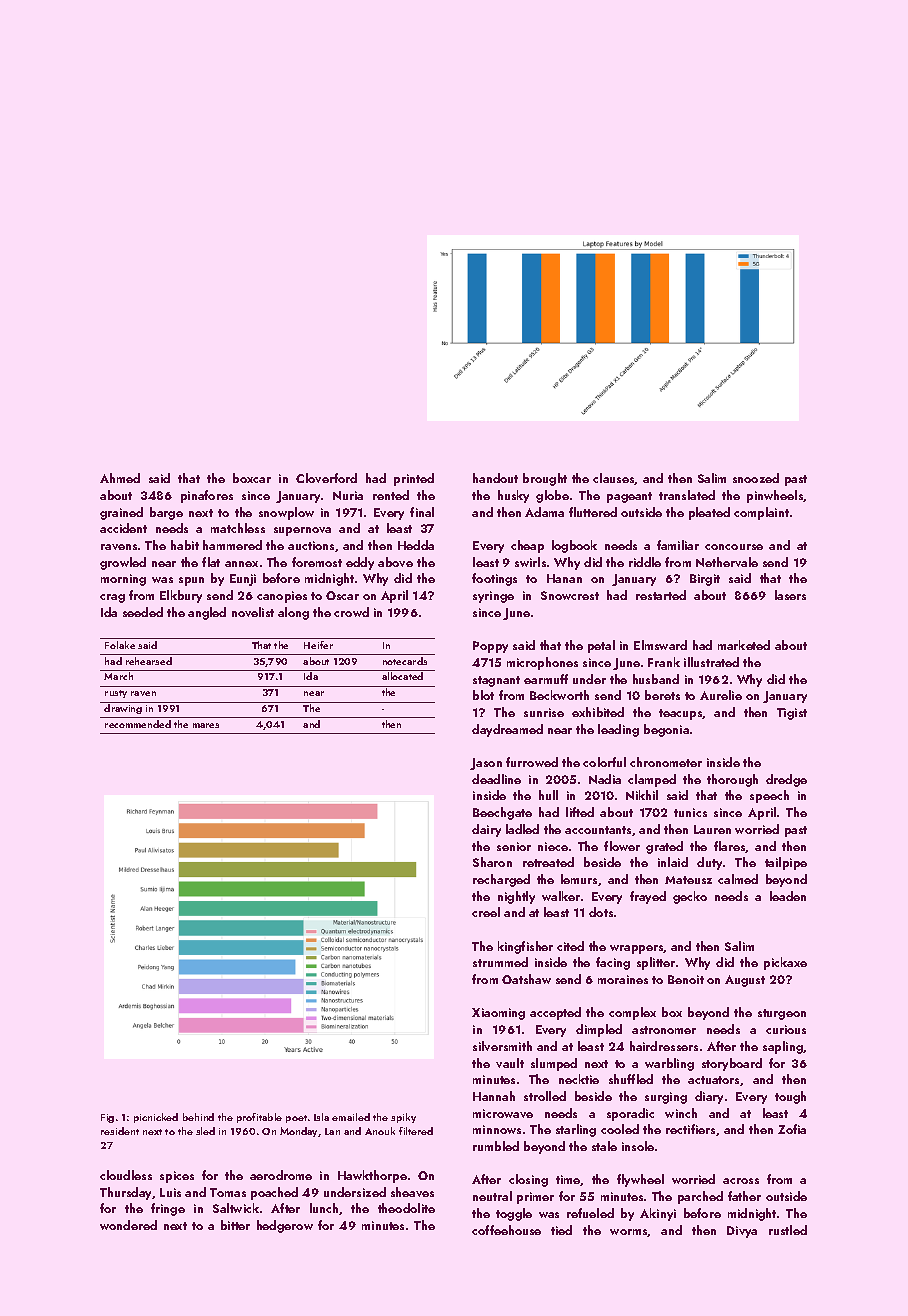 This screenshot has width=908, height=1316. What do you see at coordinates (259, 1118) in the screenshot?
I see `profitable` at bounding box center [259, 1118].
